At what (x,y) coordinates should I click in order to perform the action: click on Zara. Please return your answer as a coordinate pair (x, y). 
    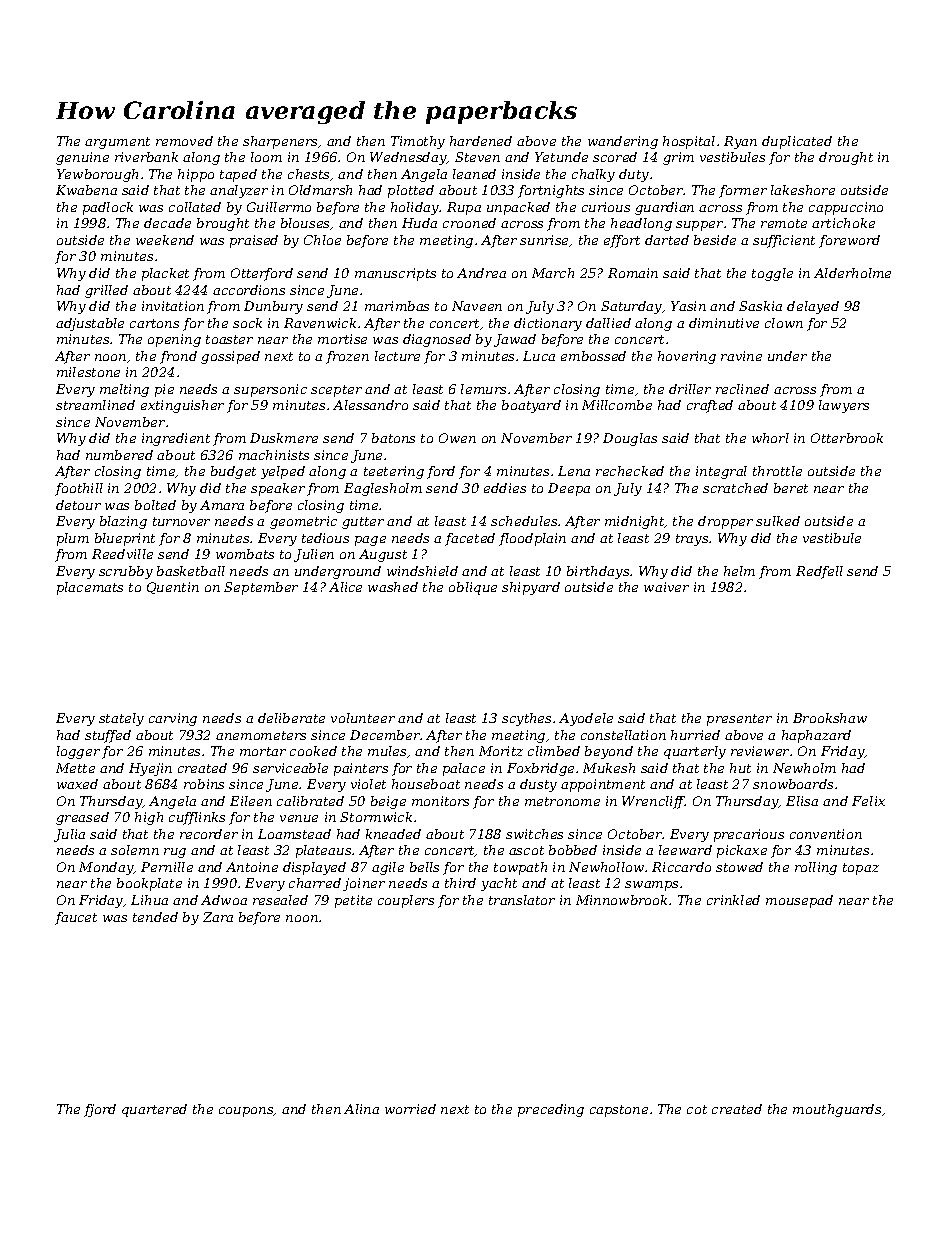
    Looking at the image, I should click on (218, 917).
